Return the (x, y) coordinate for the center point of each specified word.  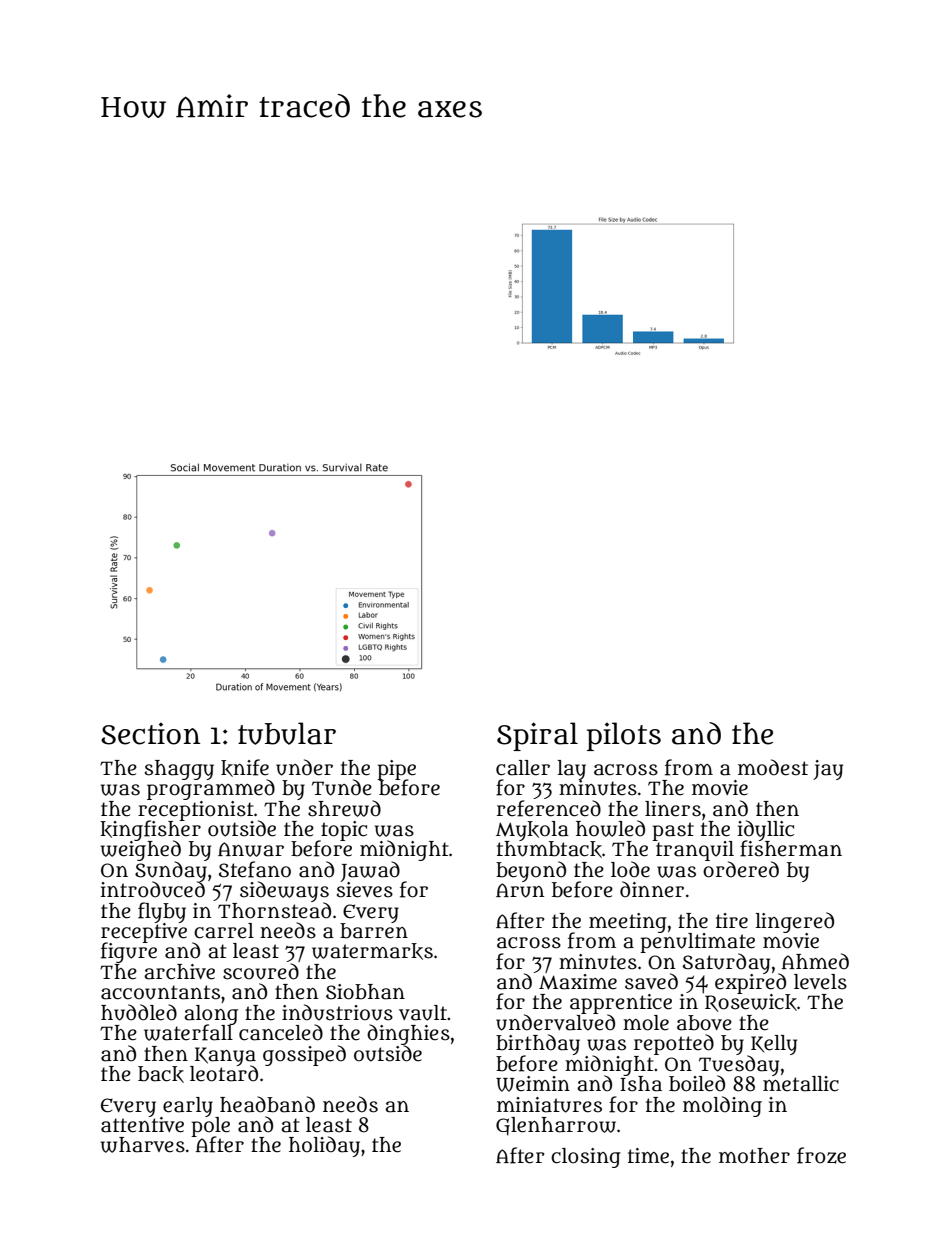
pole (210, 1127)
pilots (624, 736)
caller (523, 768)
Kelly (774, 1045)
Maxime (578, 982)
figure (129, 953)
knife (245, 768)
